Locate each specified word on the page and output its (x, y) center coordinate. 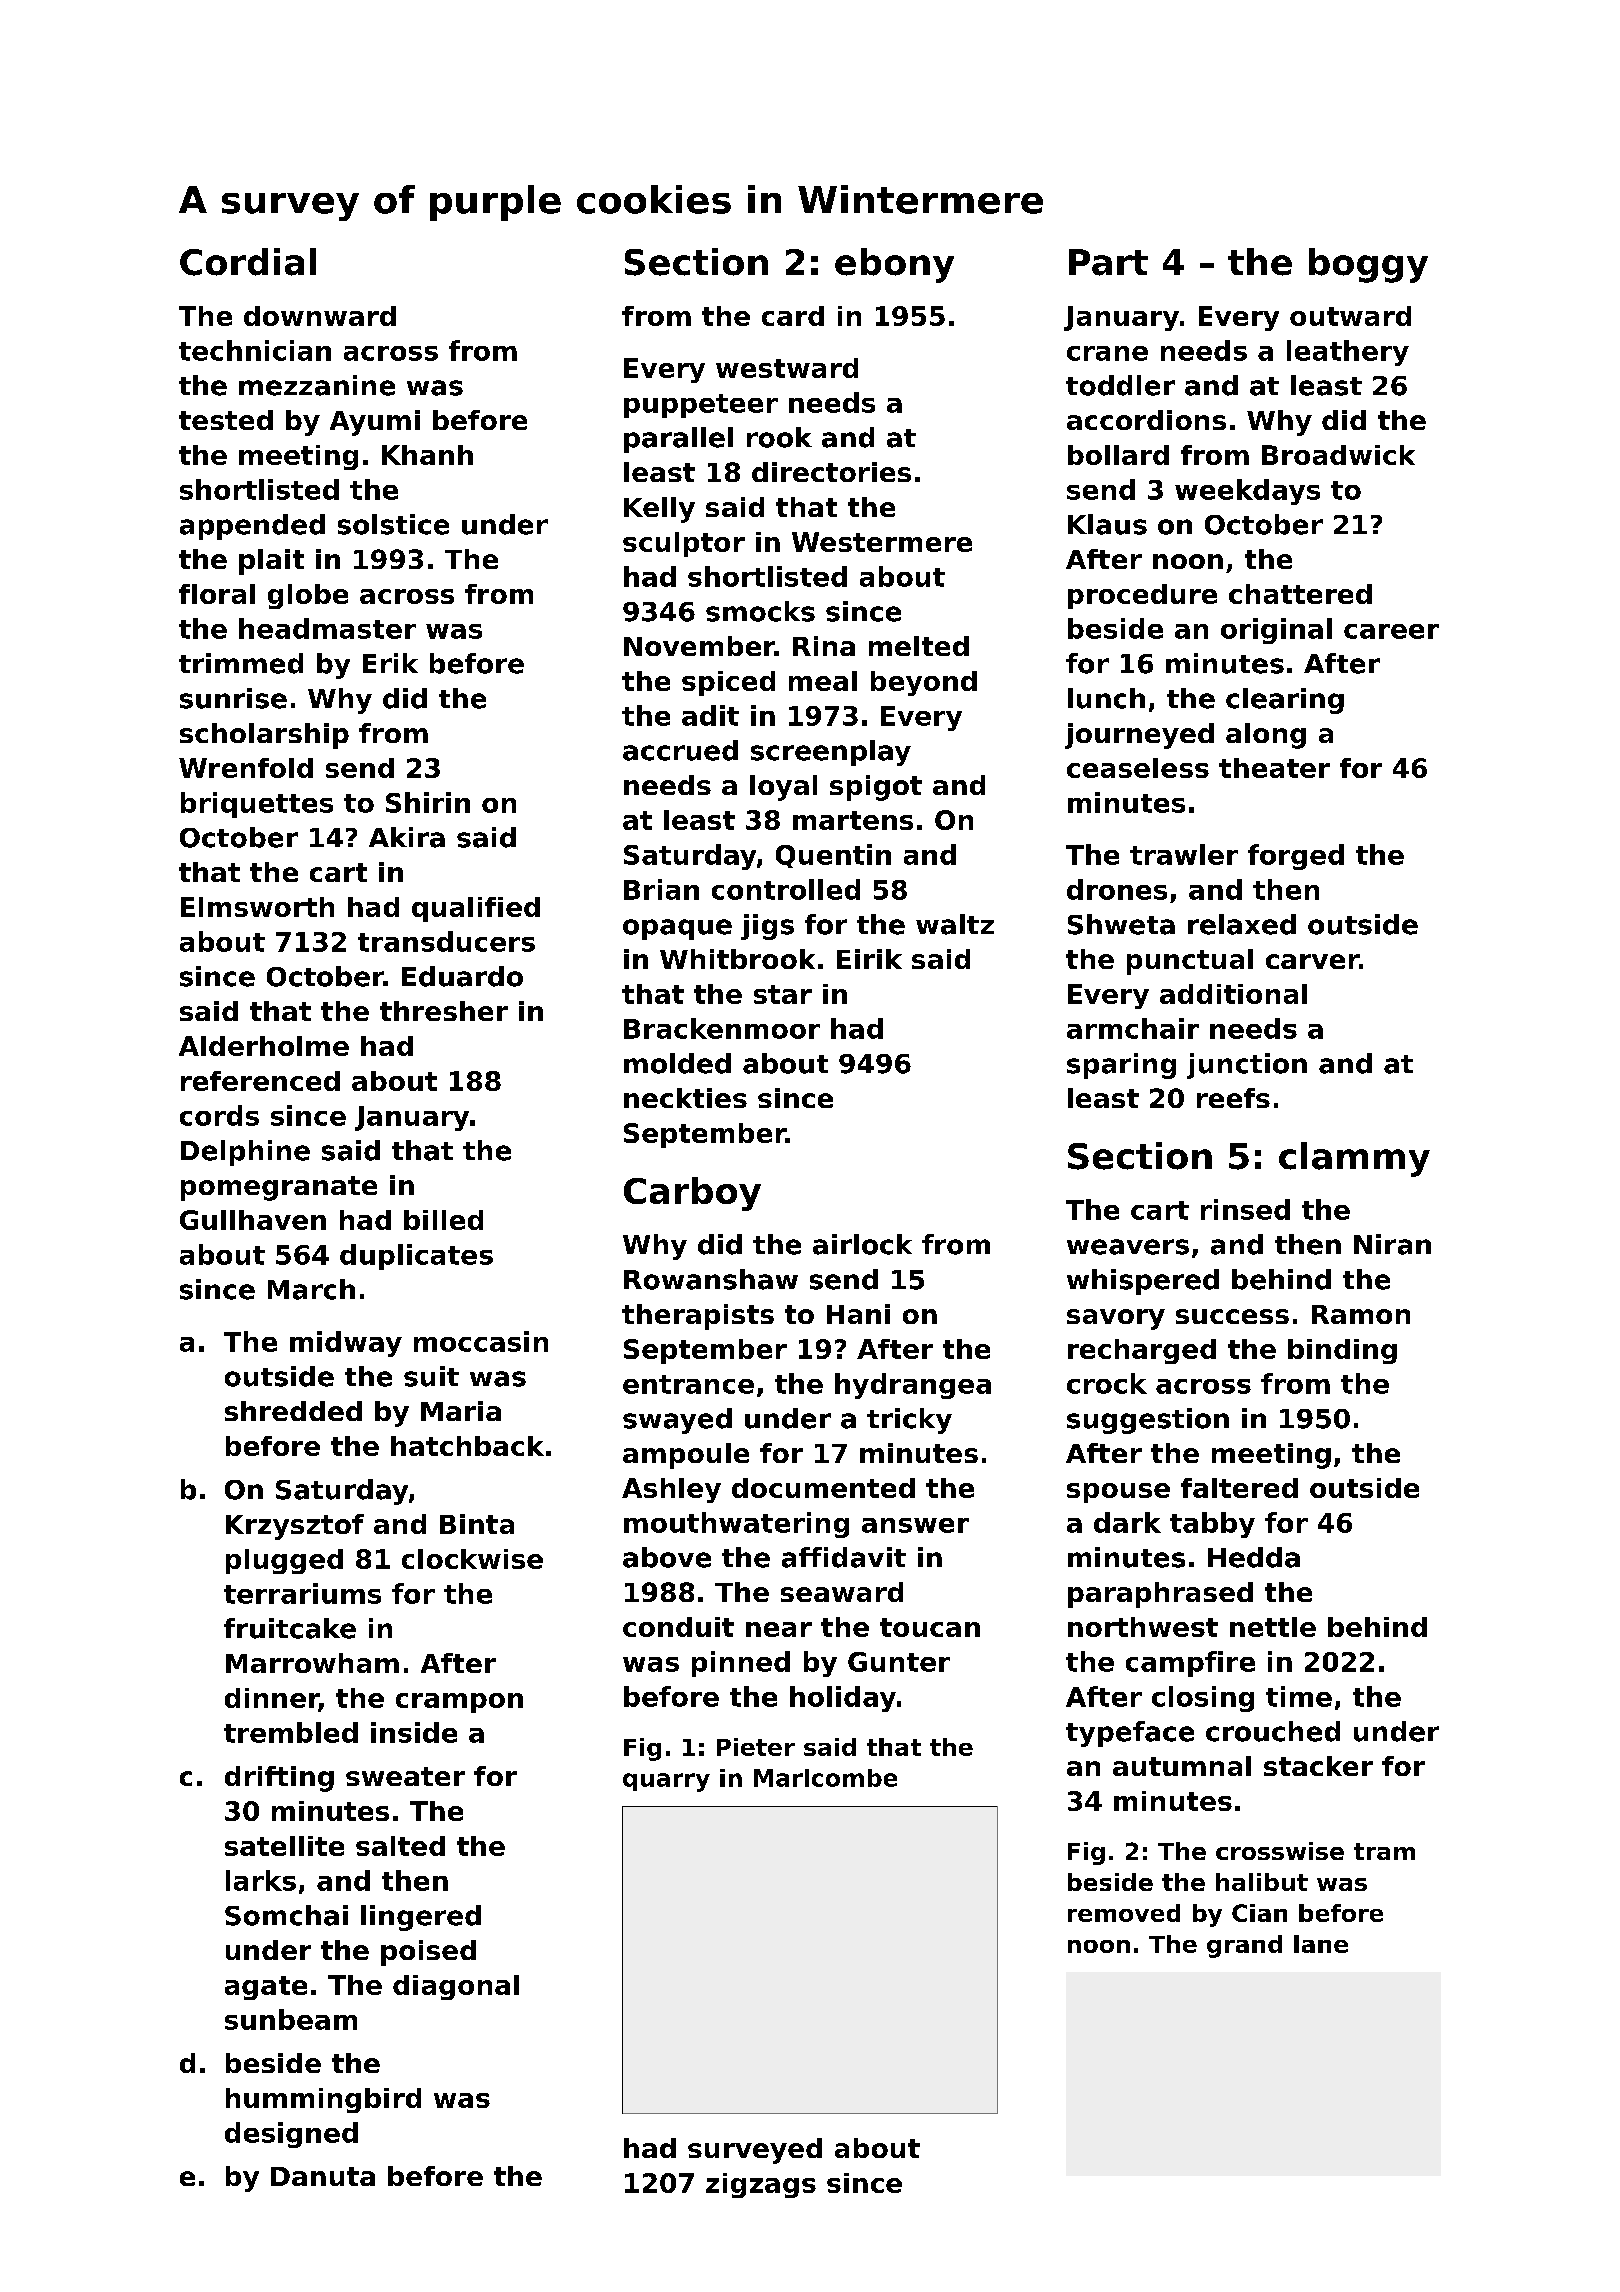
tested (226, 420)
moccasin (481, 1341)
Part (1108, 262)
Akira (407, 837)
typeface (1130, 1734)
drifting (279, 1779)
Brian (661, 889)
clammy (1354, 1159)
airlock (862, 1244)
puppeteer (701, 406)
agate (266, 1988)
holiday (843, 1699)
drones (1117, 889)
